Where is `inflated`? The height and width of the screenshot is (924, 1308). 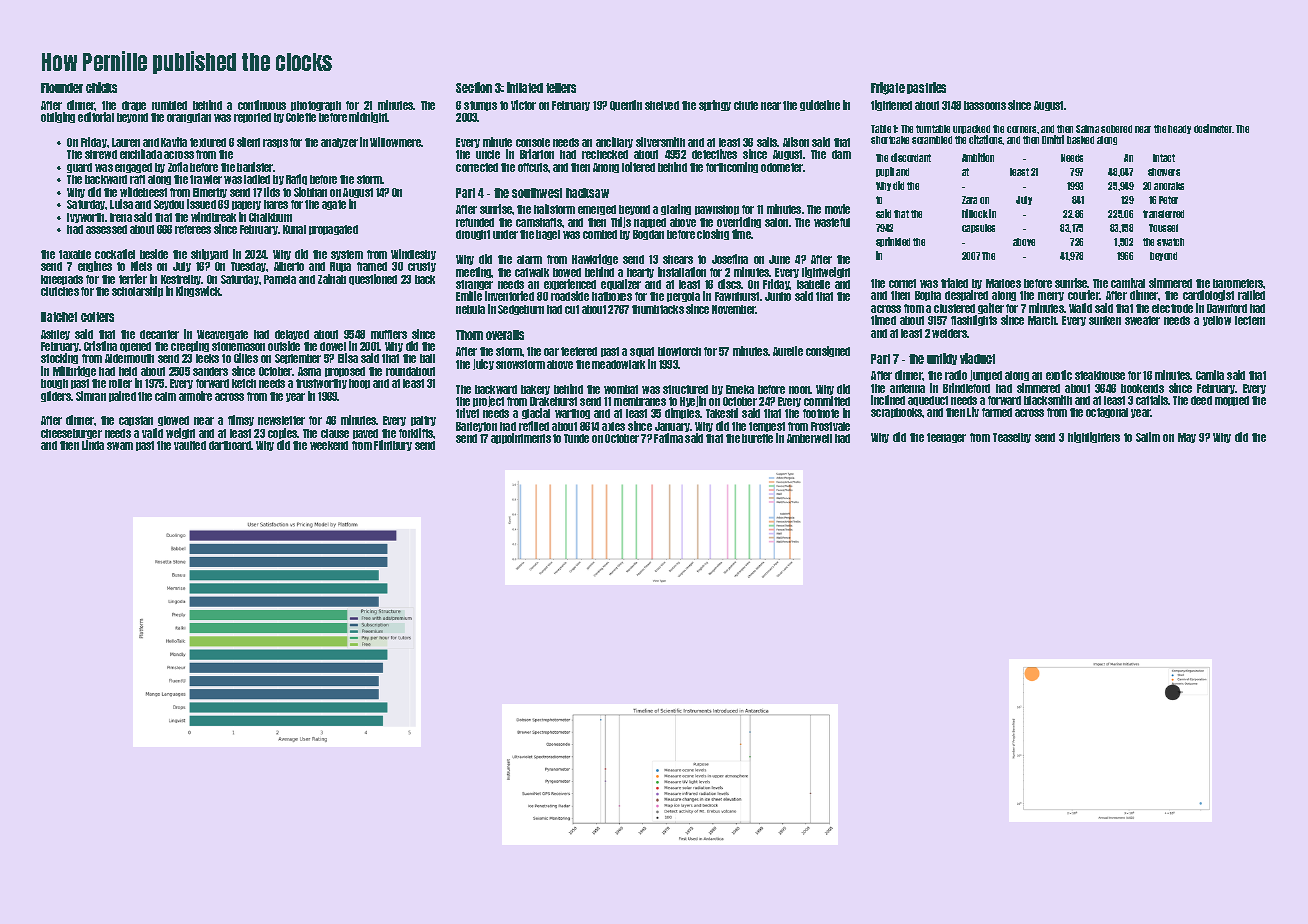 inflated is located at coordinates (525, 87).
